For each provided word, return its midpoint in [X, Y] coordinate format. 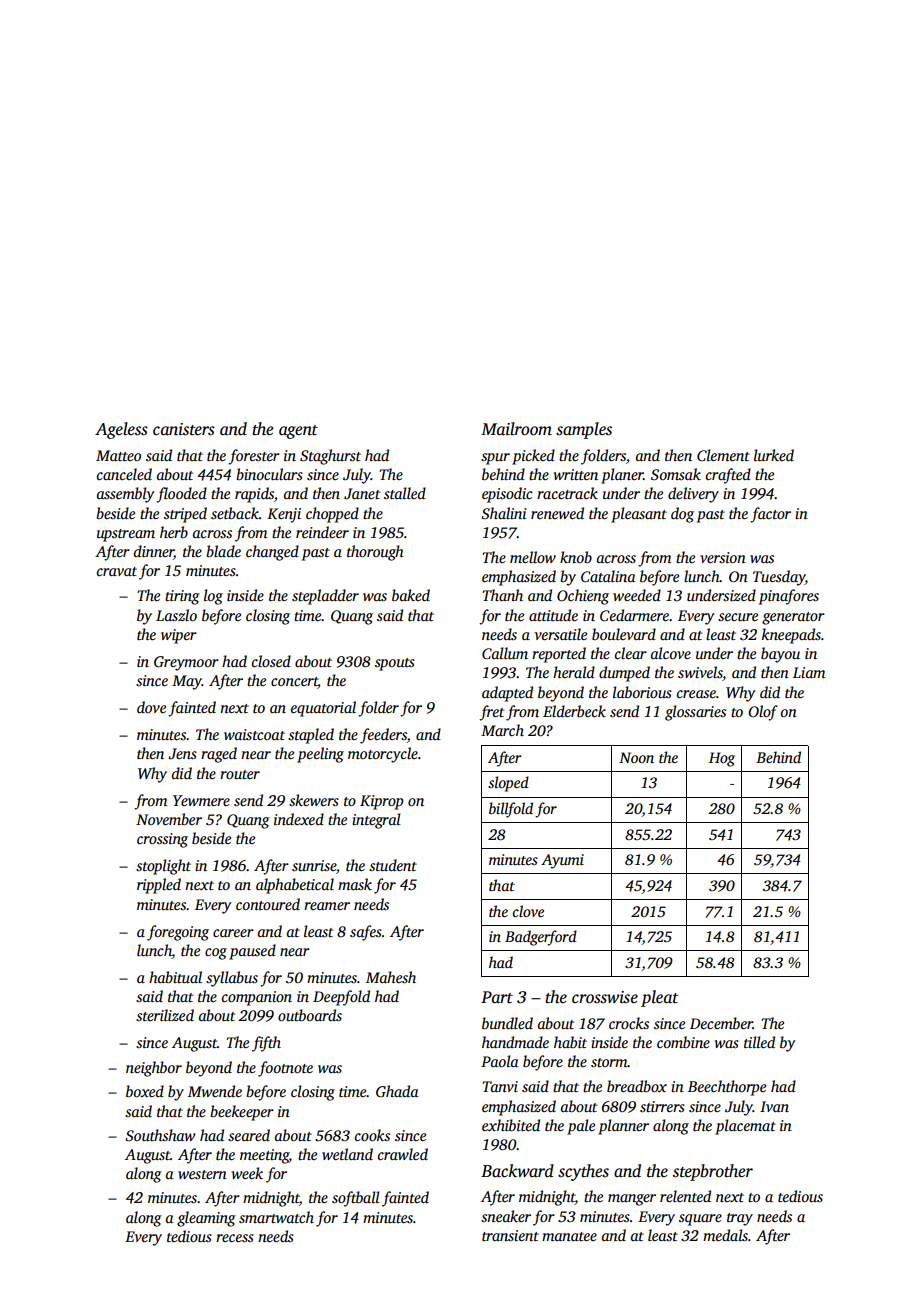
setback [235, 513]
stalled [405, 493]
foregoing [178, 933]
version [723, 557]
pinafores [789, 597]
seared [249, 1135]
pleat [660, 998]
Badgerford [541, 938]
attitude [553, 615]
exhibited [511, 1125]
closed [271, 661]
